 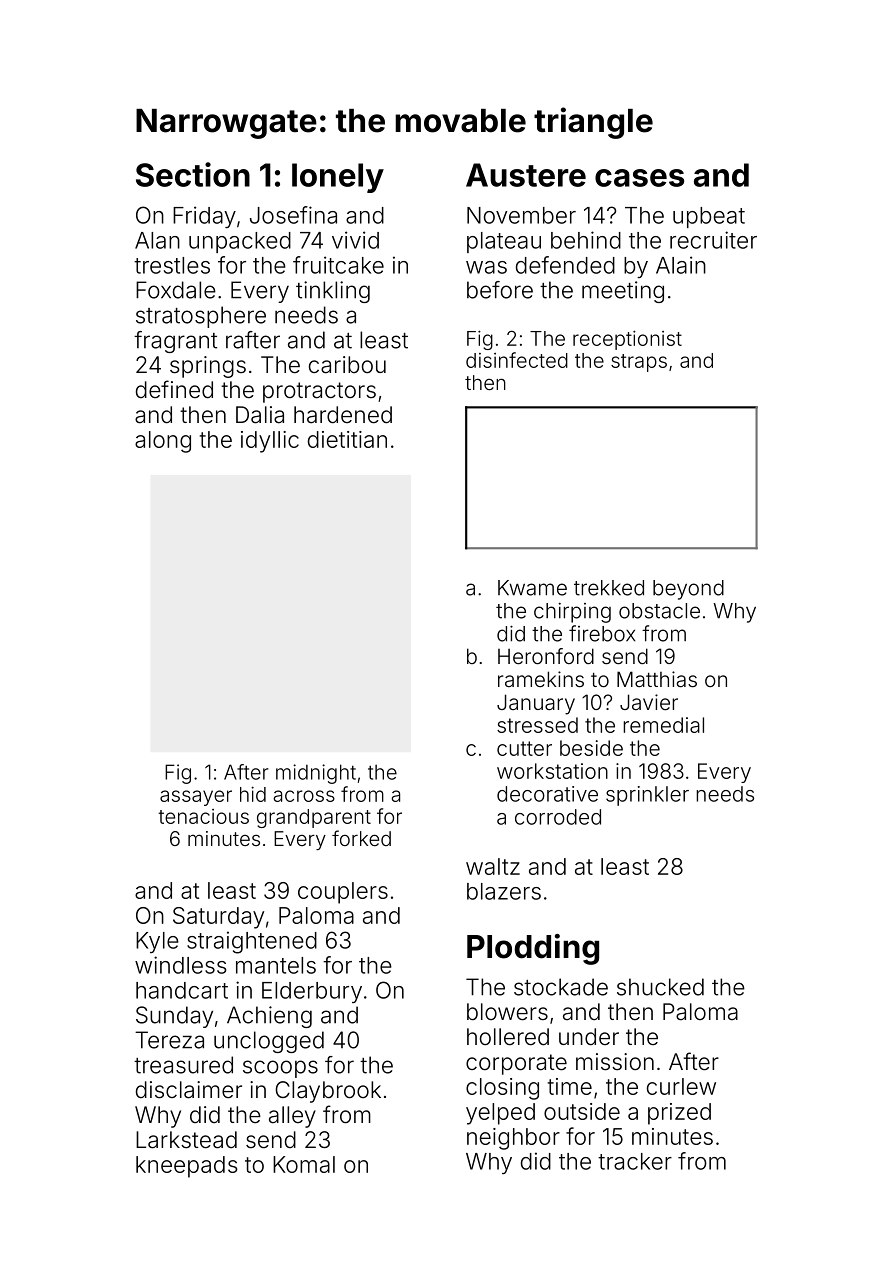 I want to click on Komal, so click(x=304, y=1164).
